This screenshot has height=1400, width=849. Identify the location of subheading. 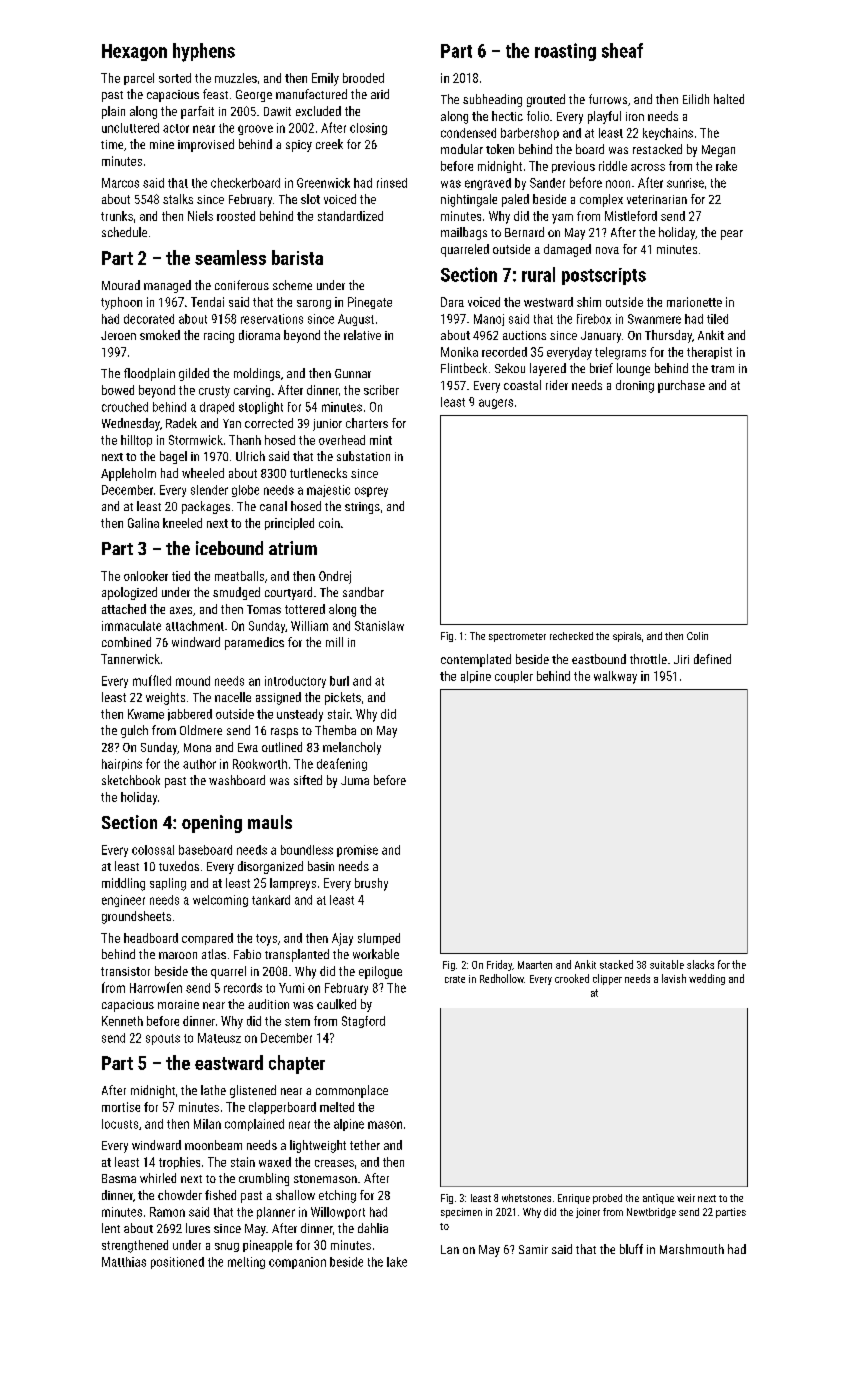
(492, 100).
